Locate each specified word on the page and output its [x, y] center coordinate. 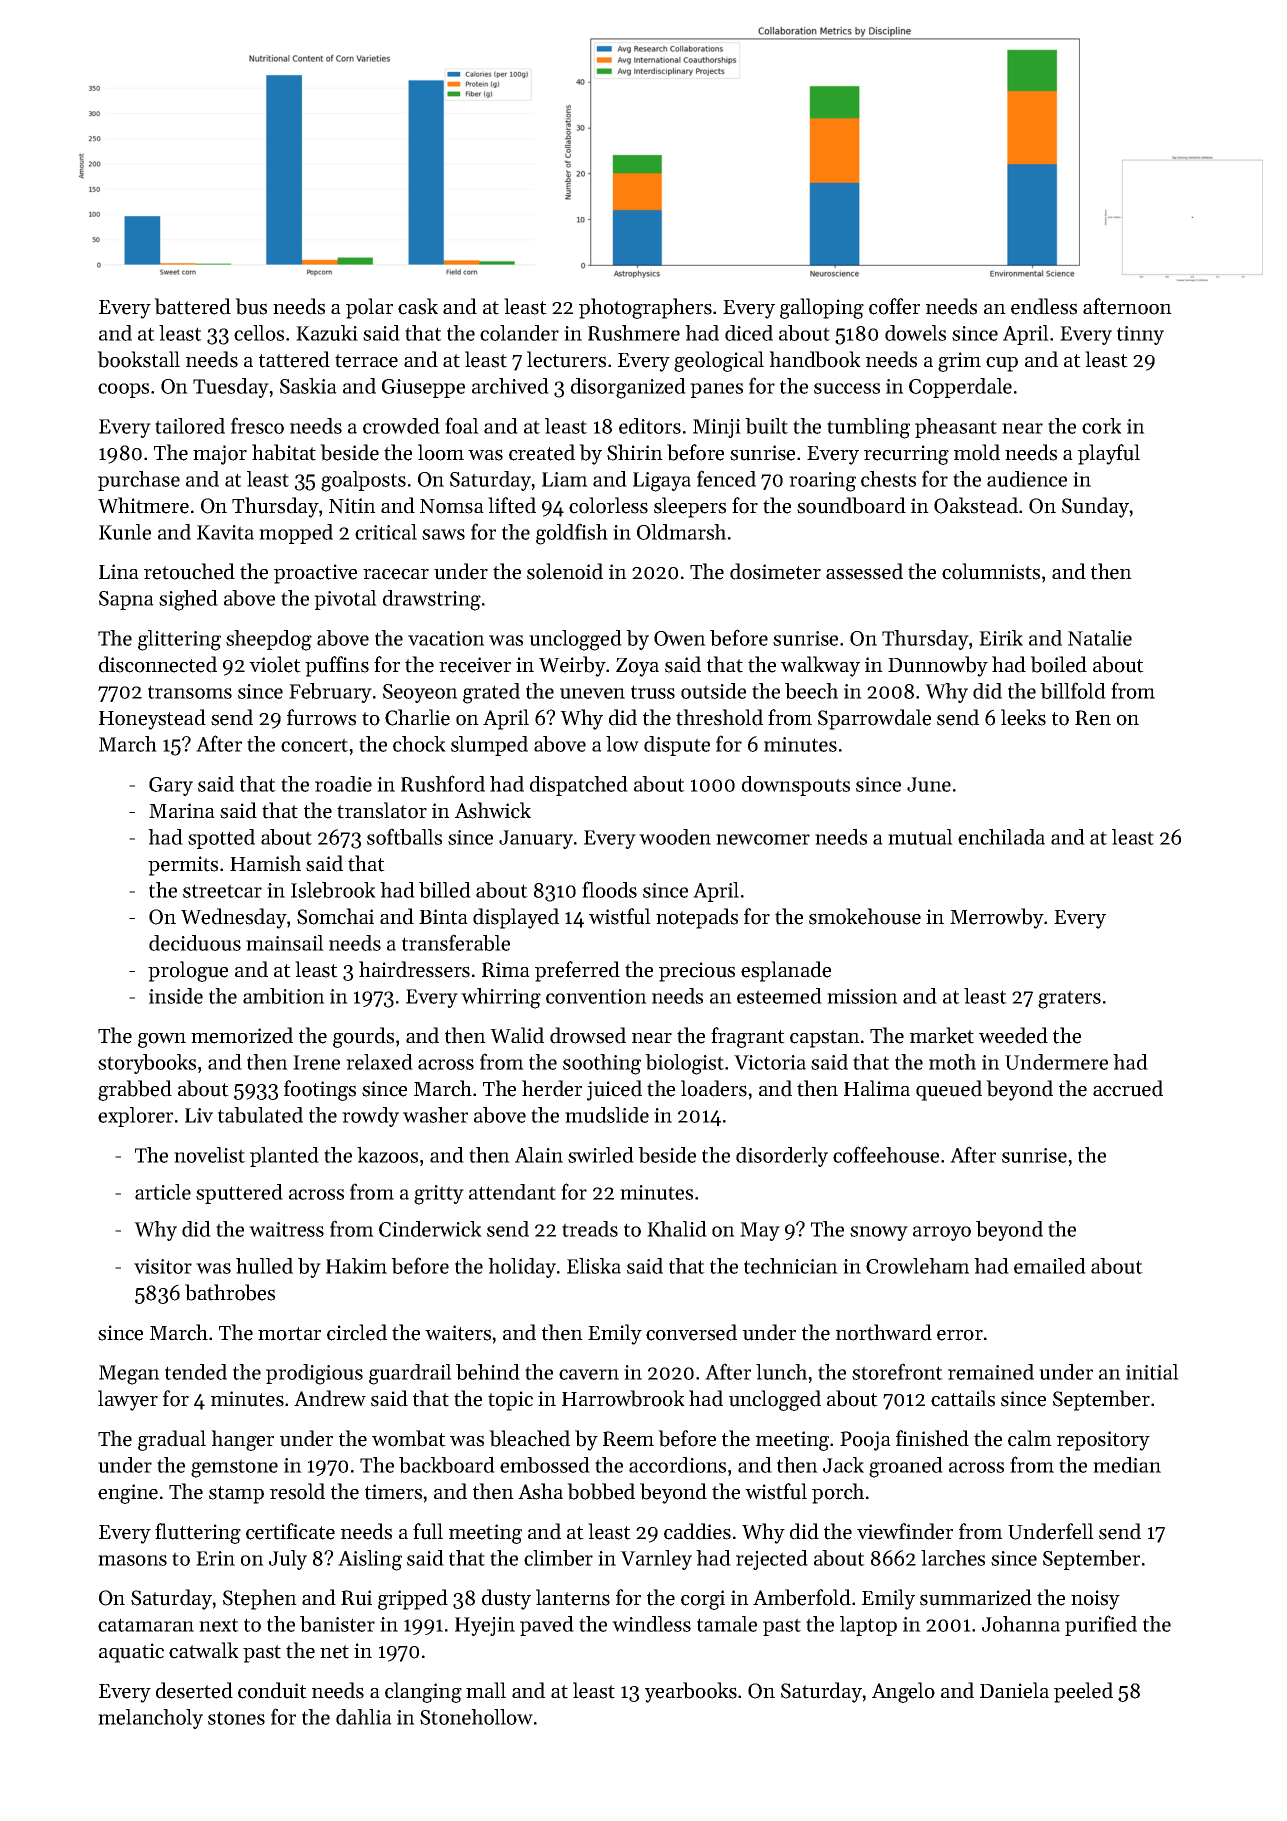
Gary [171, 786]
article [163, 1192]
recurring [906, 455]
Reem [628, 1439]
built [766, 426]
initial [1152, 1372]
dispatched [579, 786]
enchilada [1001, 837]
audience [1027, 479]
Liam [565, 479]
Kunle [125, 532]
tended [196, 1372]
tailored [190, 426]
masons [132, 1560]
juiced [614, 1090]
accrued [1128, 1088]
